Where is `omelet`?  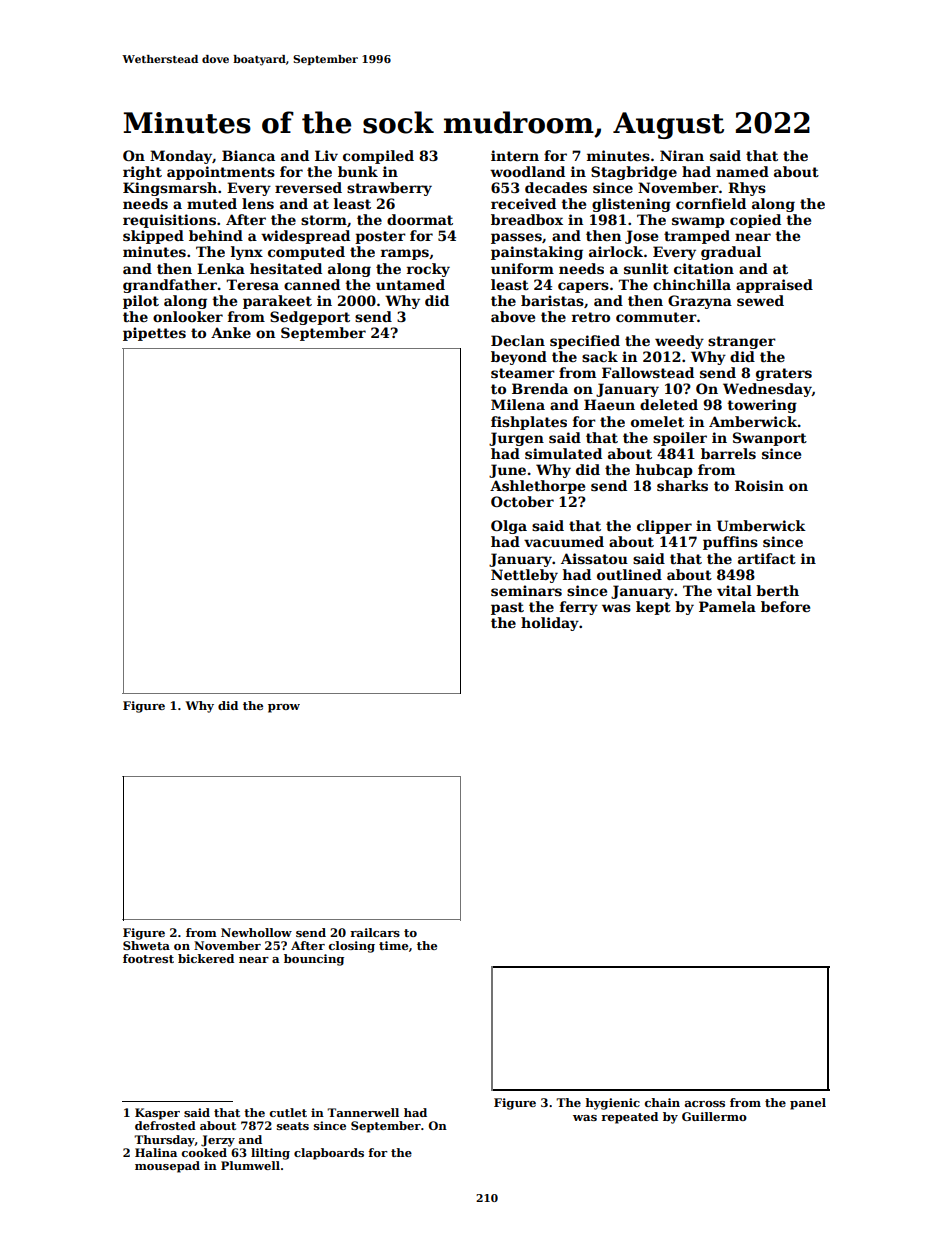 omelet is located at coordinates (657, 421).
